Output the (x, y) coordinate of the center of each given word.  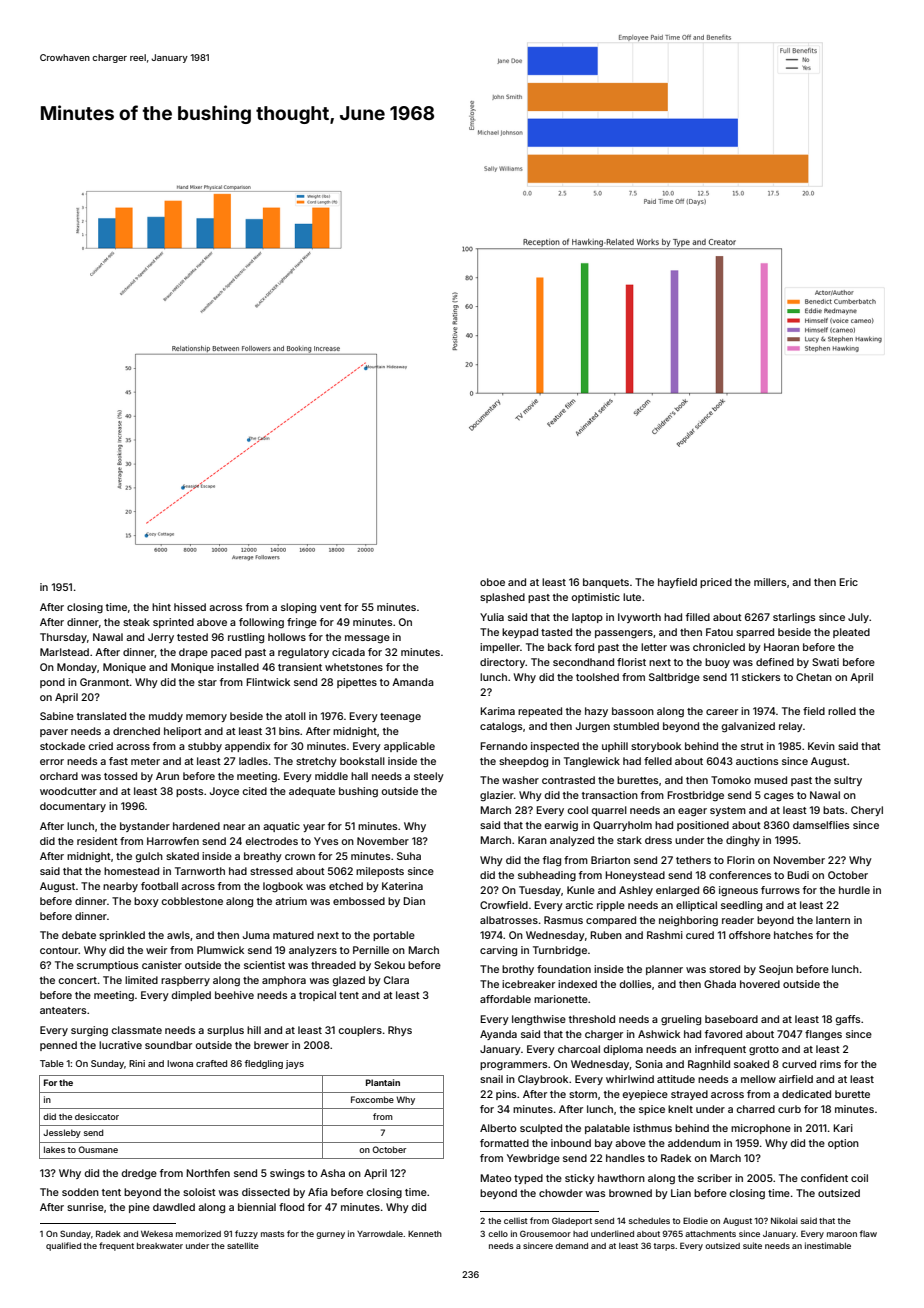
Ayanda (498, 1035)
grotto (764, 1050)
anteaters (63, 1010)
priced (716, 583)
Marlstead (64, 652)
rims (830, 1064)
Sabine (57, 716)
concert (78, 980)
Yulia (492, 617)
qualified (63, 1246)
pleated (851, 633)
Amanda (413, 682)
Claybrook (543, 1080)
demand (571, 1246)
